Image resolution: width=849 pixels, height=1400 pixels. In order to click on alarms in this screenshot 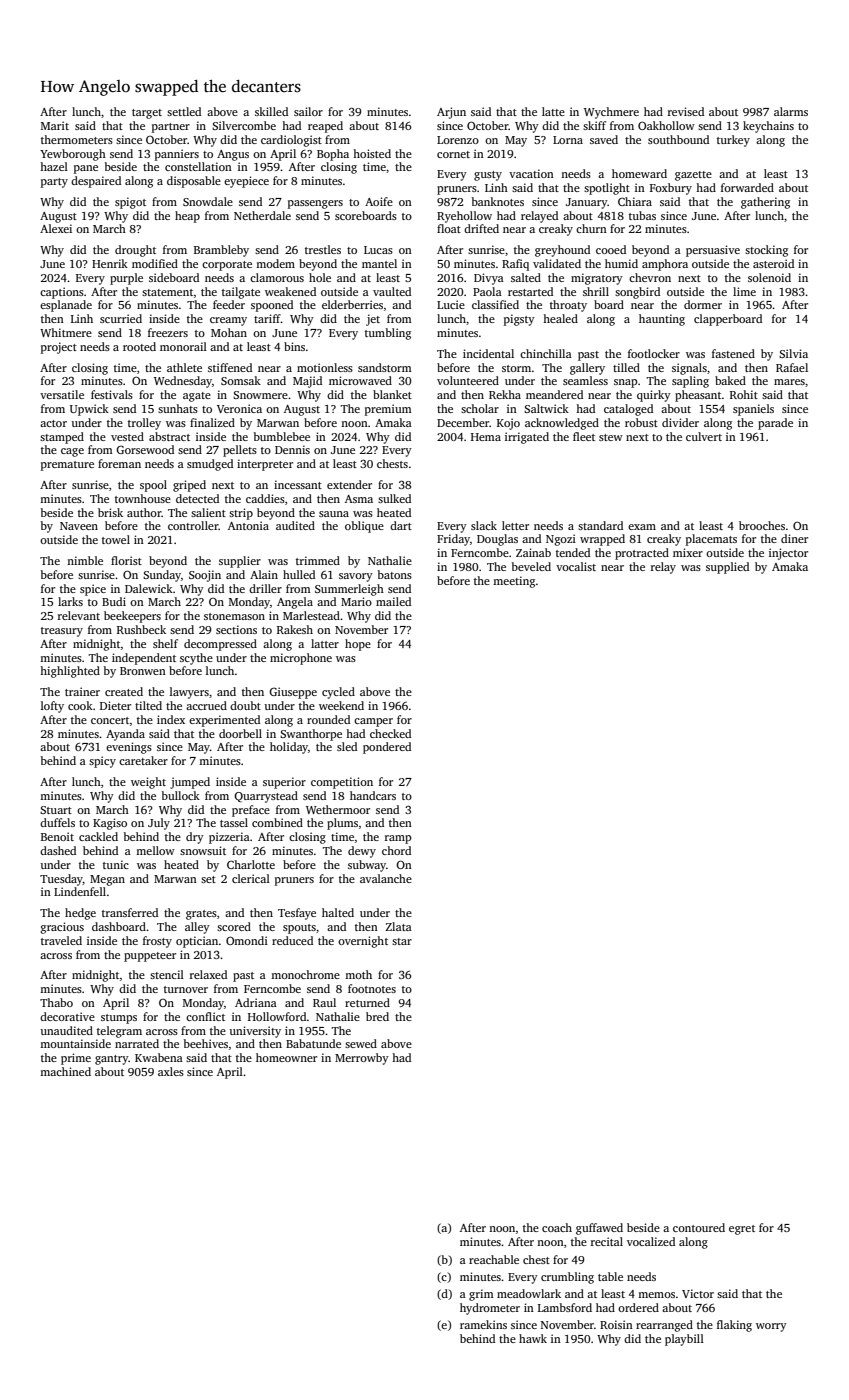, I will do `click(791, 111)`.
